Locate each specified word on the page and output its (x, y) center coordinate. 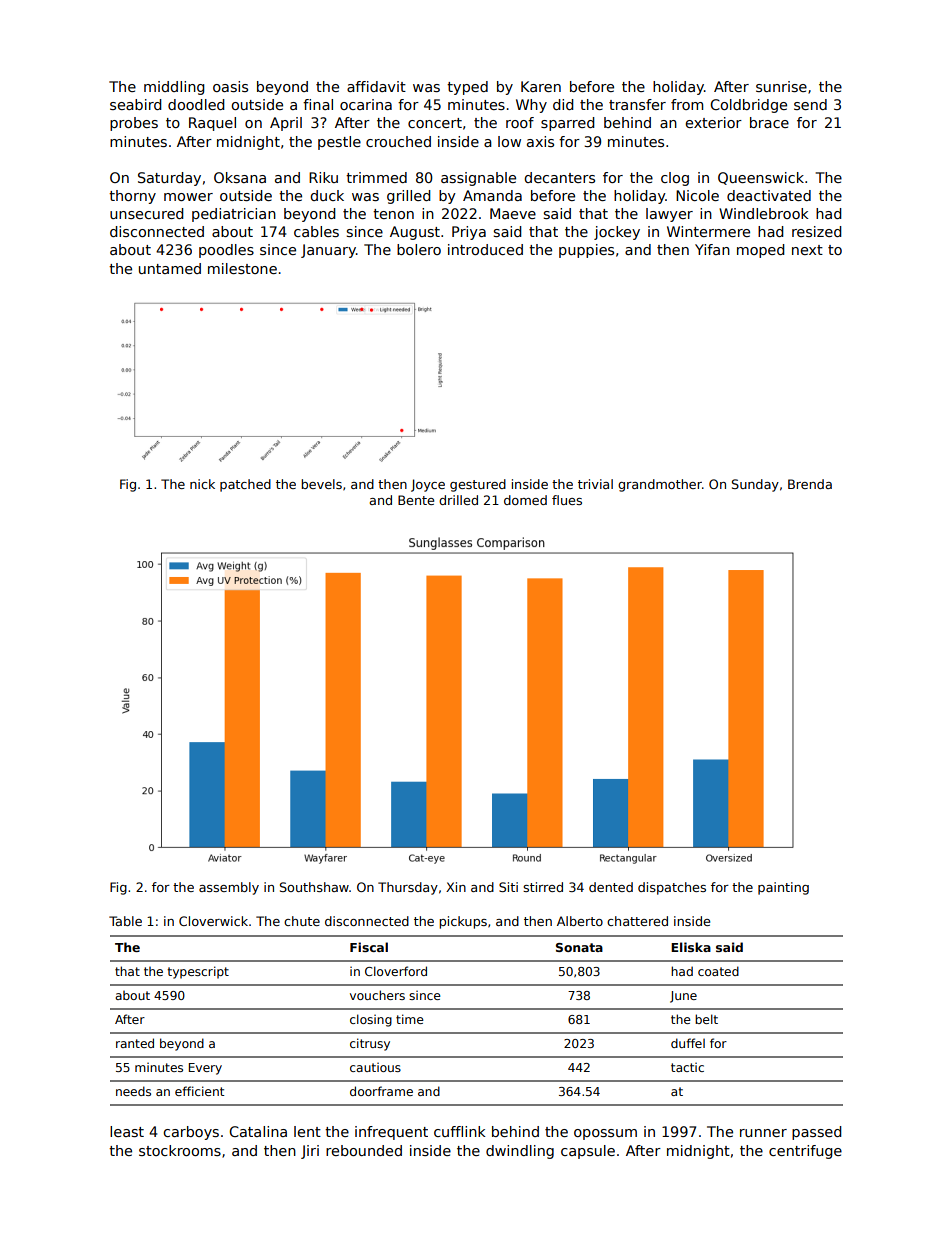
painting (783, 888)
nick (202, 484)
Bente (416, 500)
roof (520, 122)
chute (302, 921)
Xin (456, 887)
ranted (135, 1043)
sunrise (781, 86)
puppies (586, 251)
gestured (478, 485)
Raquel (212, 124)
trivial (595, 484)
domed (525, 500)
